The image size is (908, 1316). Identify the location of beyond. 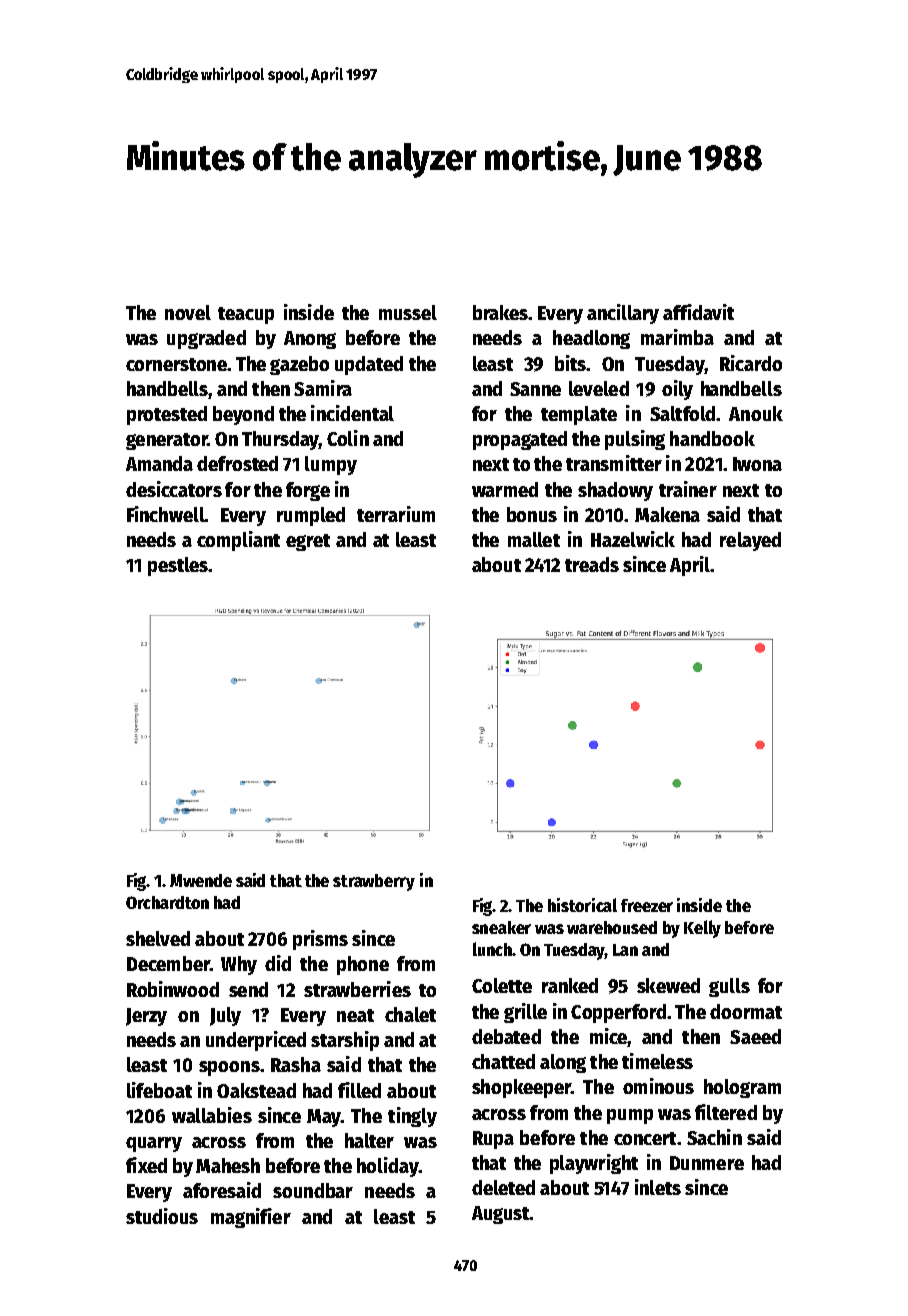
(243, 415).
